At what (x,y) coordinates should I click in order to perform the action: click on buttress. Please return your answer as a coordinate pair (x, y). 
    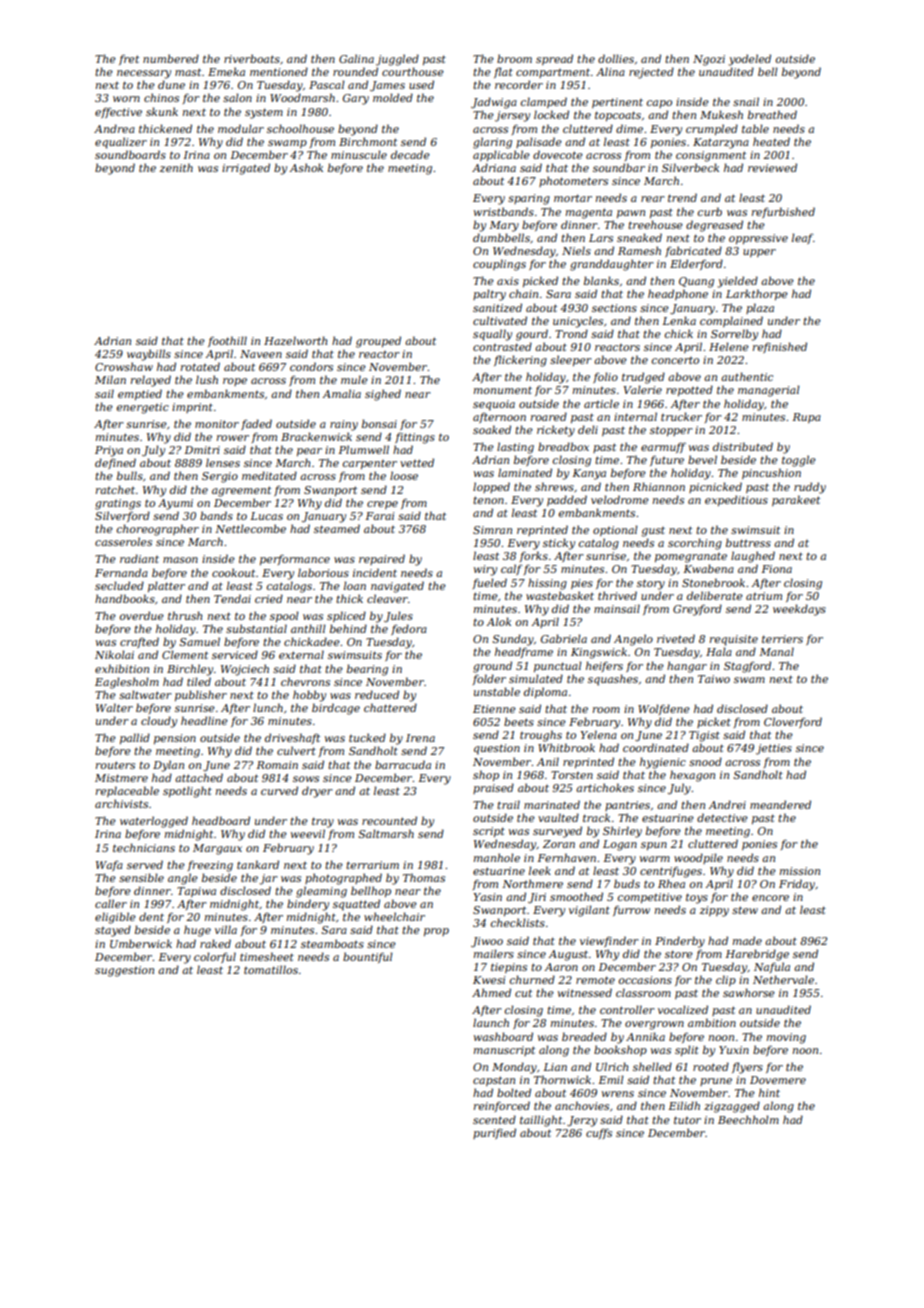
    Looking at the image, I should click on (748, 542).
